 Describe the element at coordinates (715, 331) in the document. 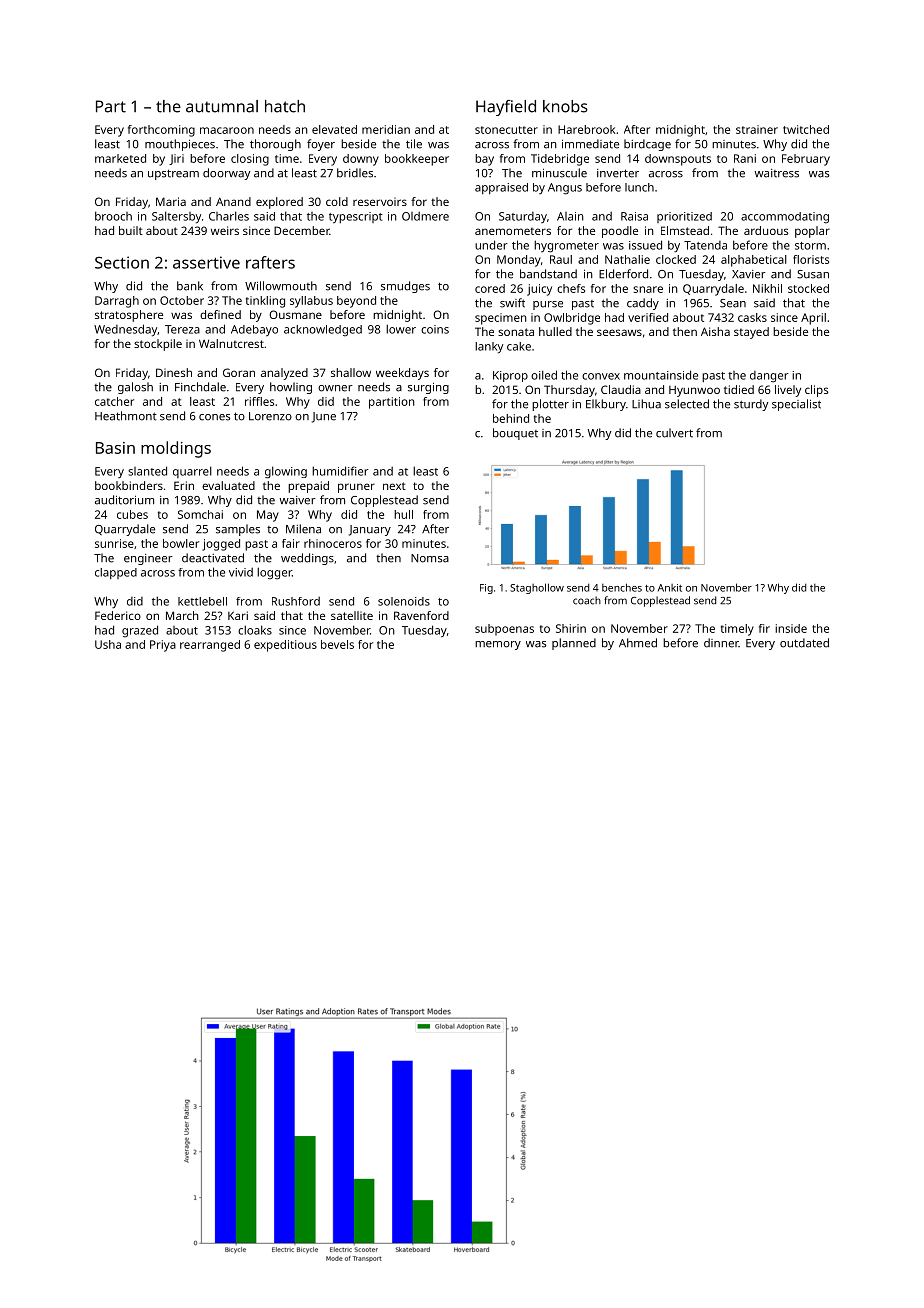

I see `Aisha` at that location.
